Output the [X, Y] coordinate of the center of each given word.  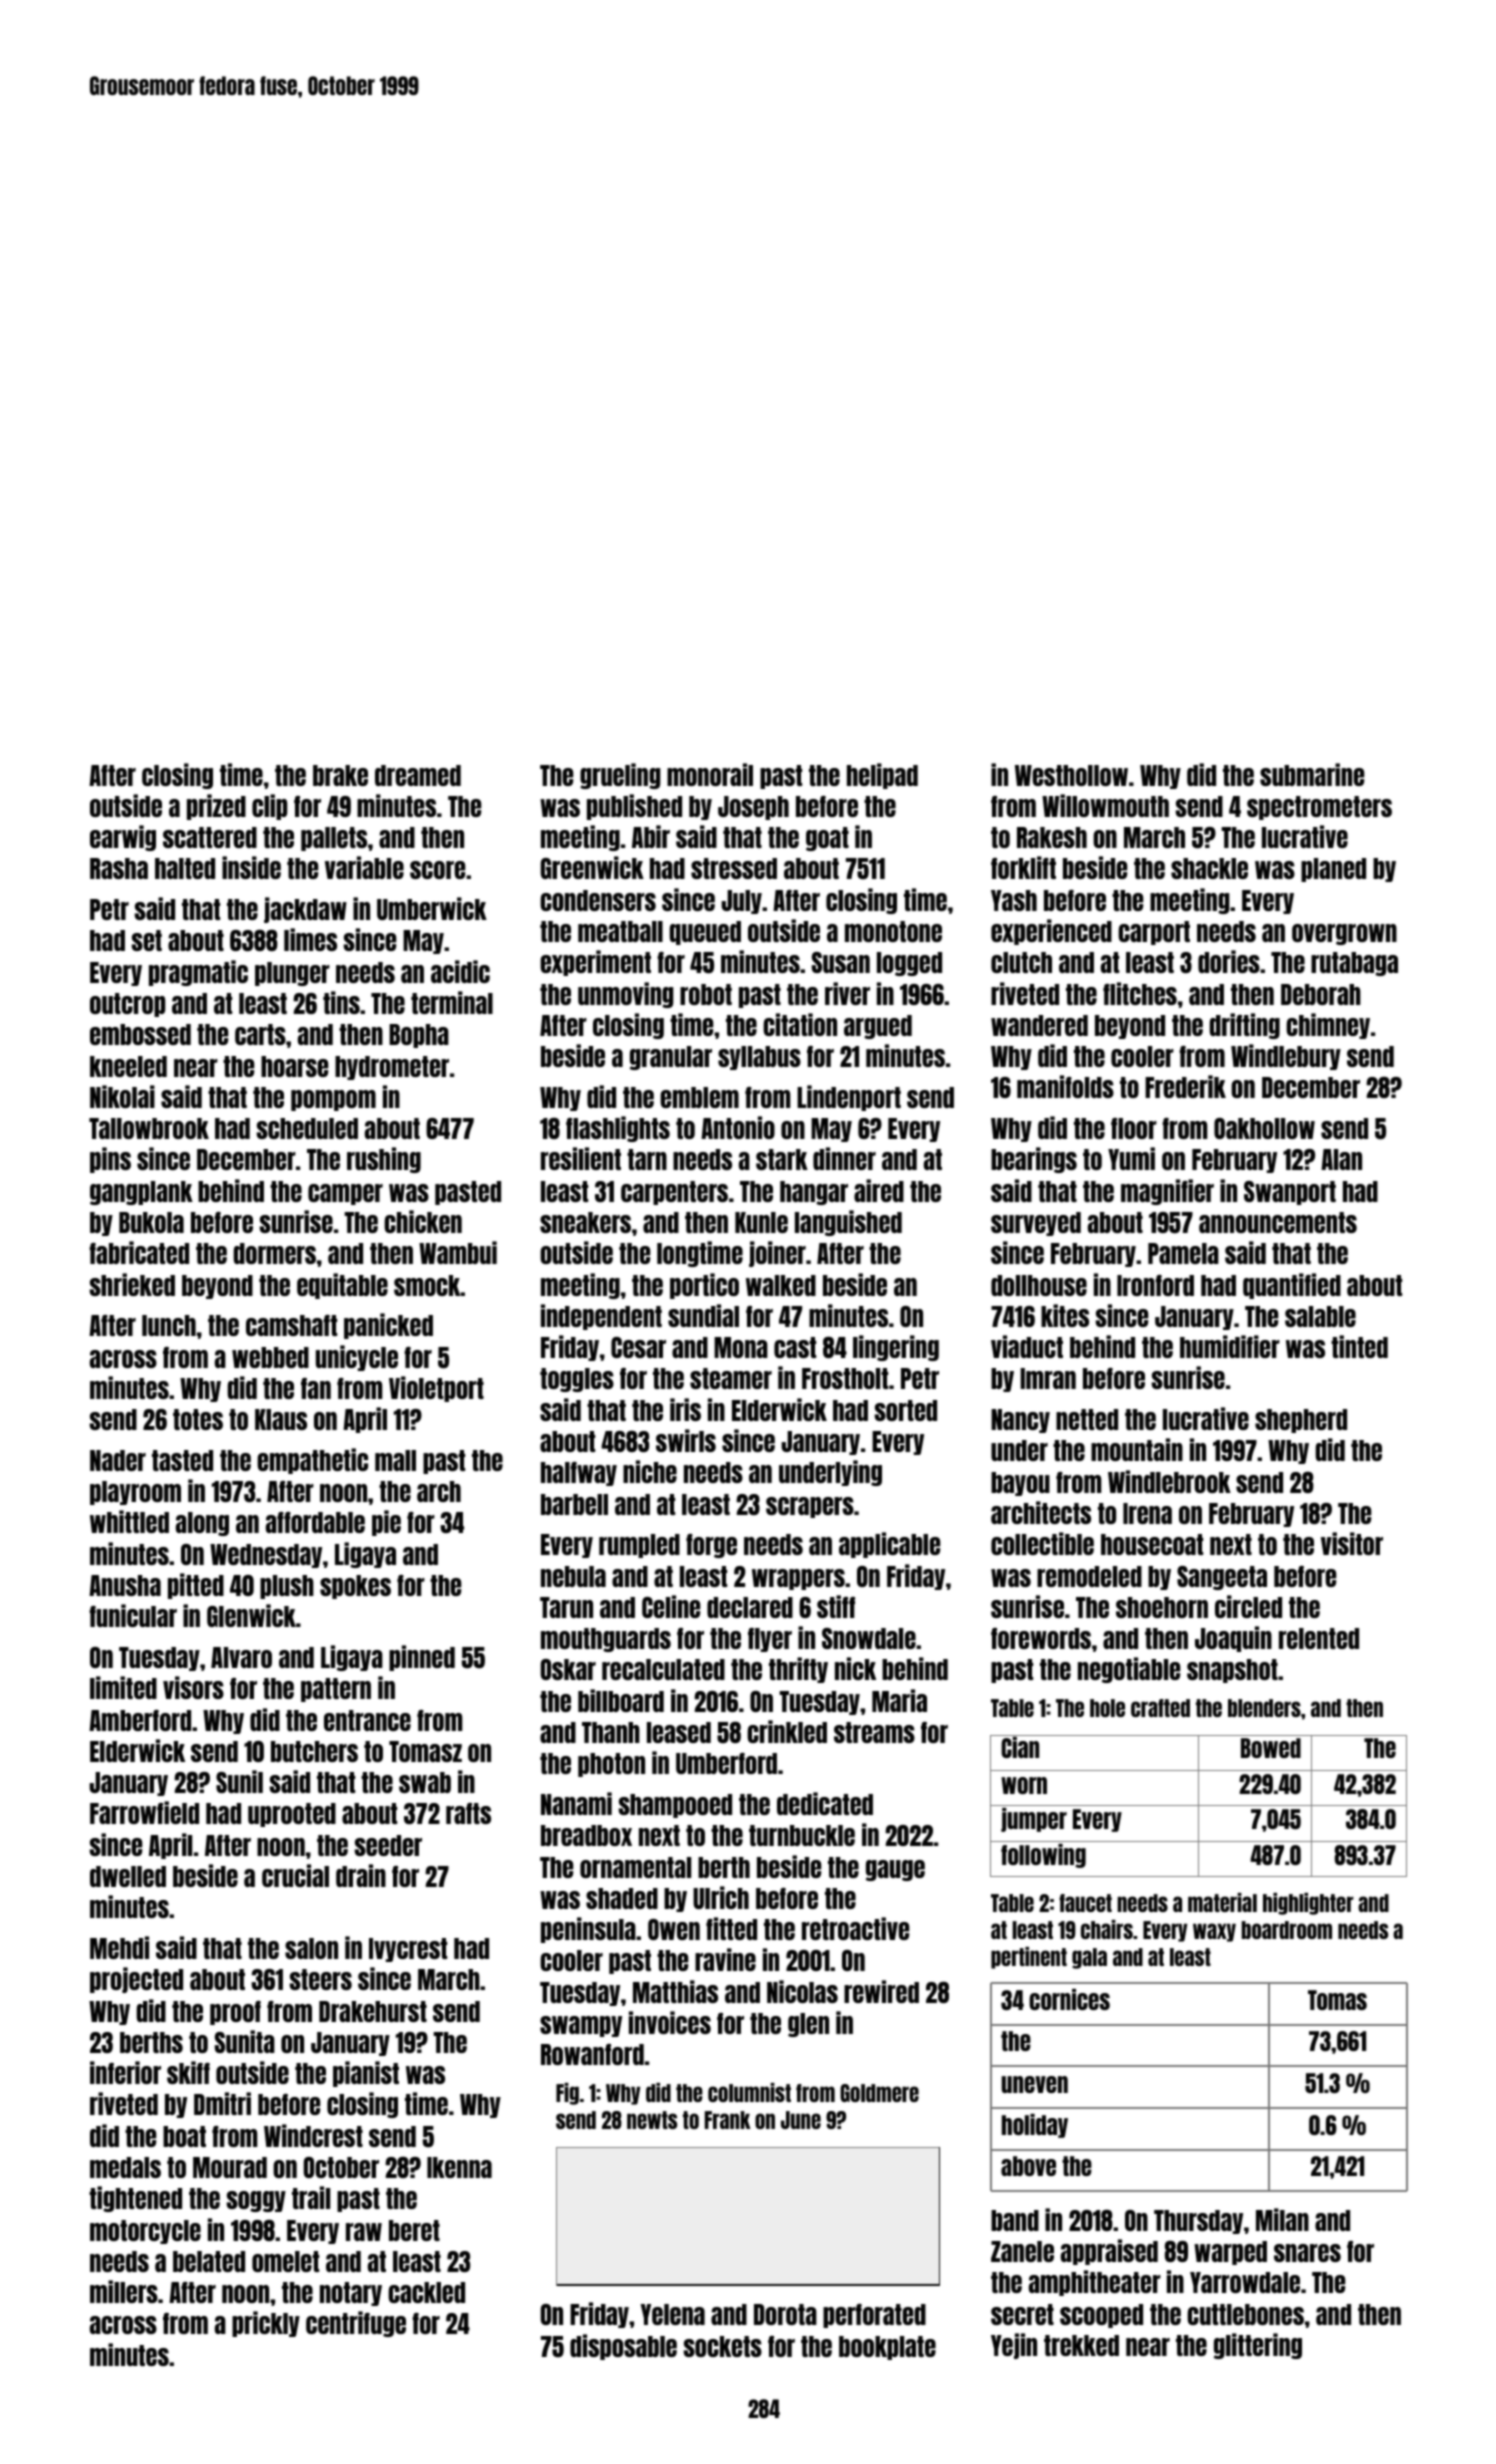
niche [650, 1471]
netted [1087, 1419]
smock [427, 1285]
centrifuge [356, 2324]
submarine [1312, 774]
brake [340, 775]
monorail [710, 774]
